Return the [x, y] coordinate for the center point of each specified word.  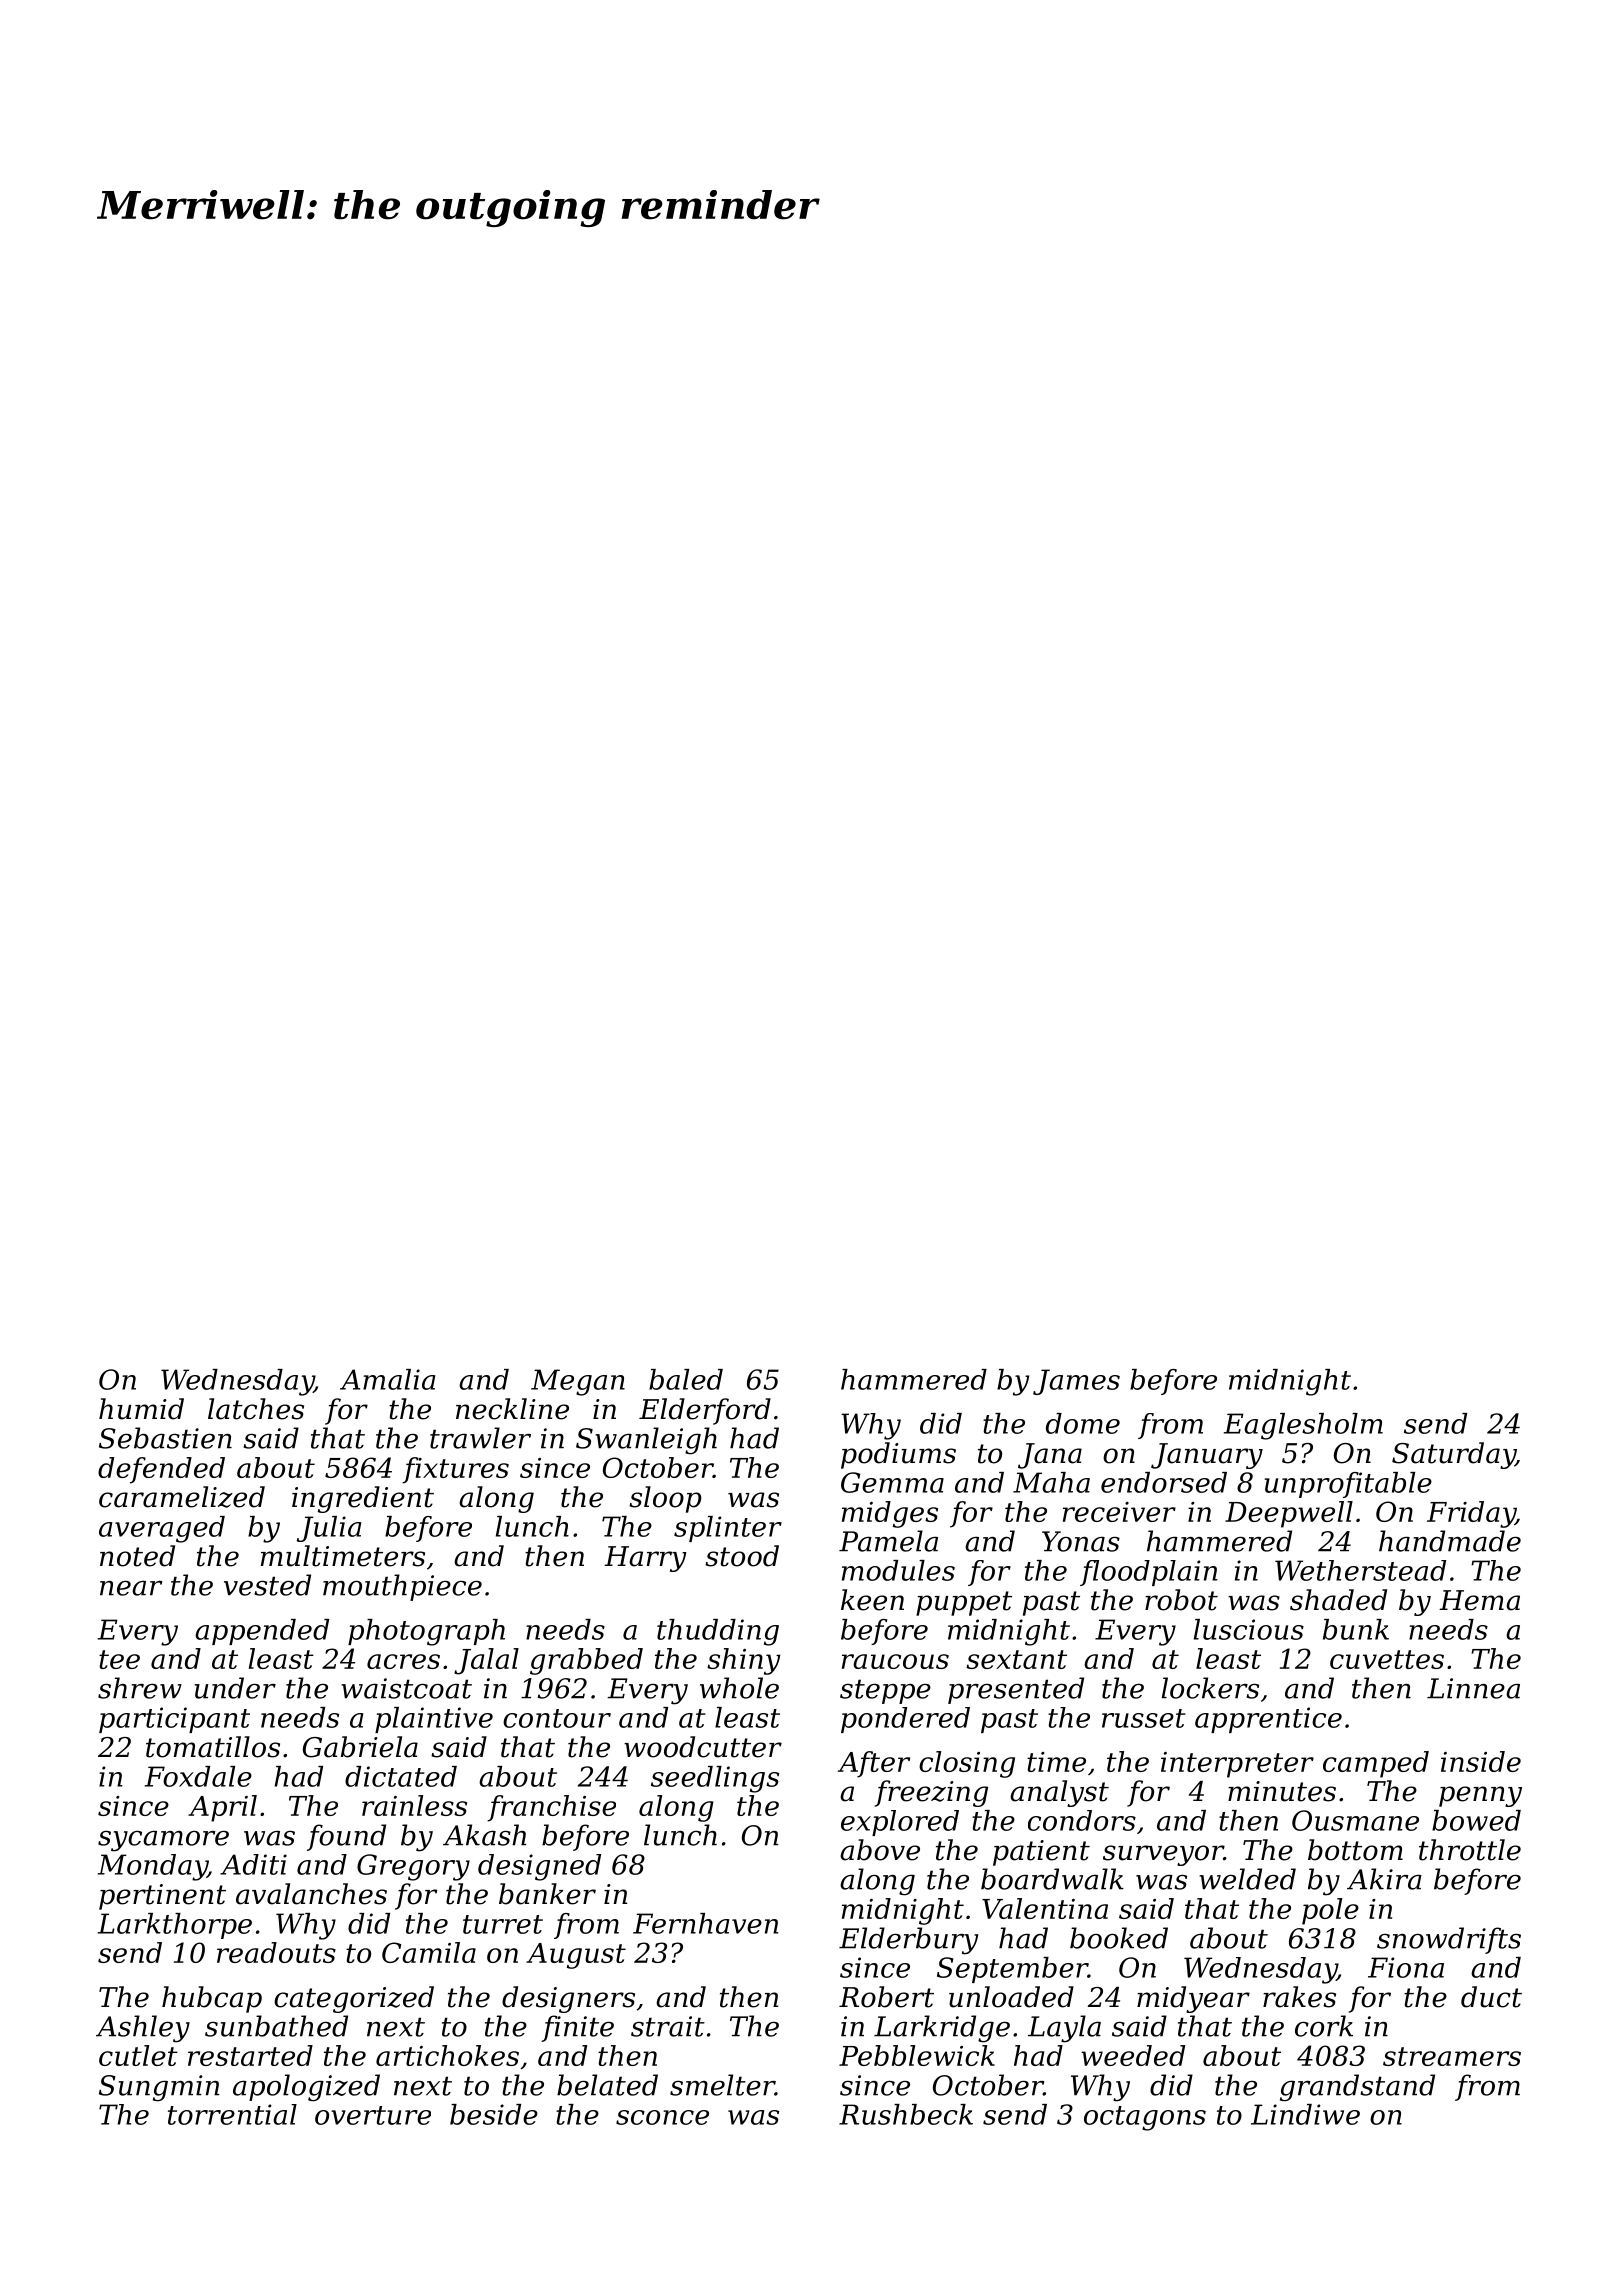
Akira [1384, 1879]
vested [267, 1585]
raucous [895, 1661]
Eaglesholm [1303, 1426]
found [346, 1837]
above [880, 1850]
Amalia [387, 1379]
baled [686, 1379]
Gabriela [360, 1747]
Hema [1479, 1600]
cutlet [138, 2055]
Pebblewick [917, 2055]
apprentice [1268, 1720]
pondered [905, 1720]
